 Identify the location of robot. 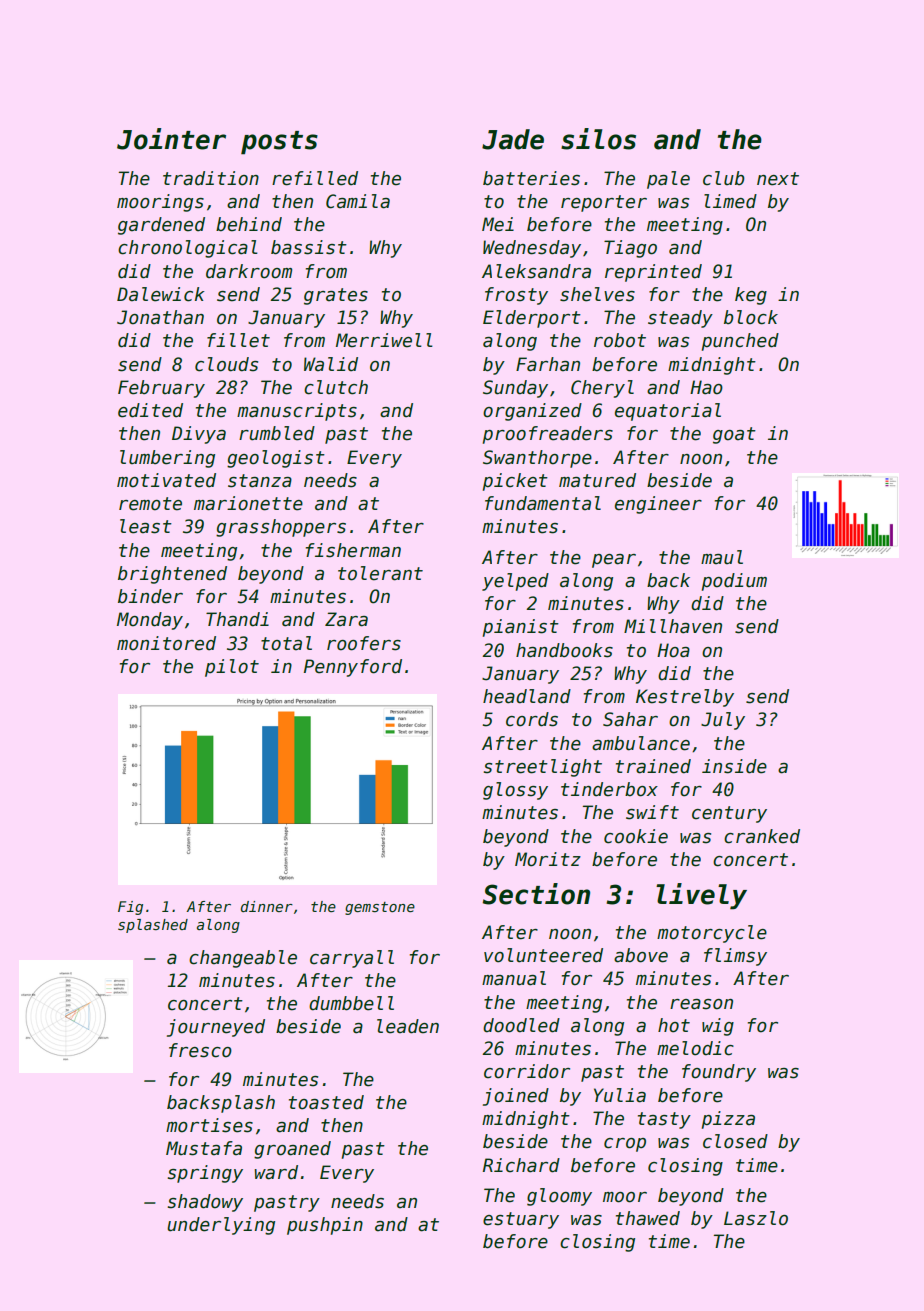
(620, 340).
